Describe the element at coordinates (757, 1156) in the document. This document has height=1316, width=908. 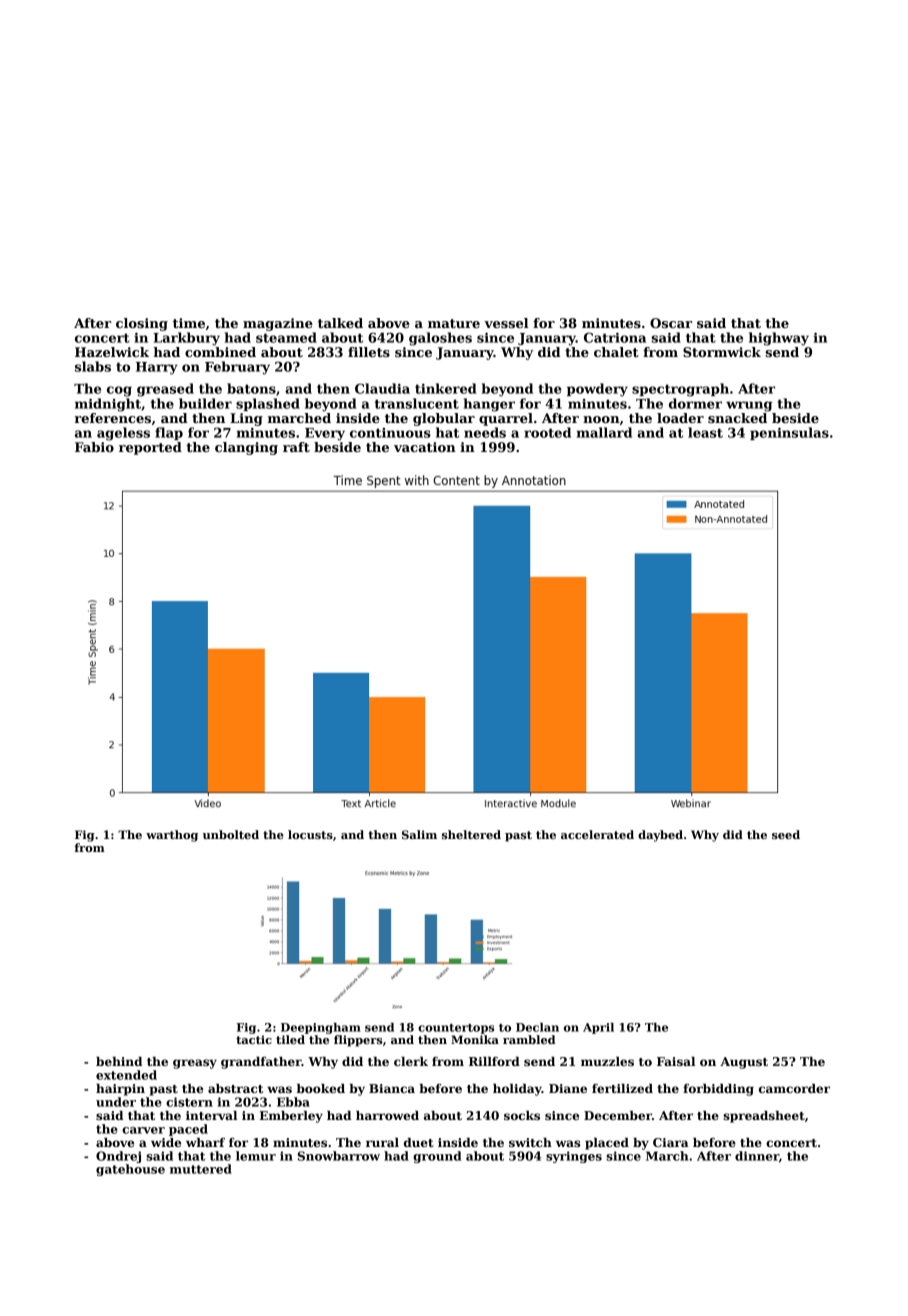
I see `dinner` at that location.
